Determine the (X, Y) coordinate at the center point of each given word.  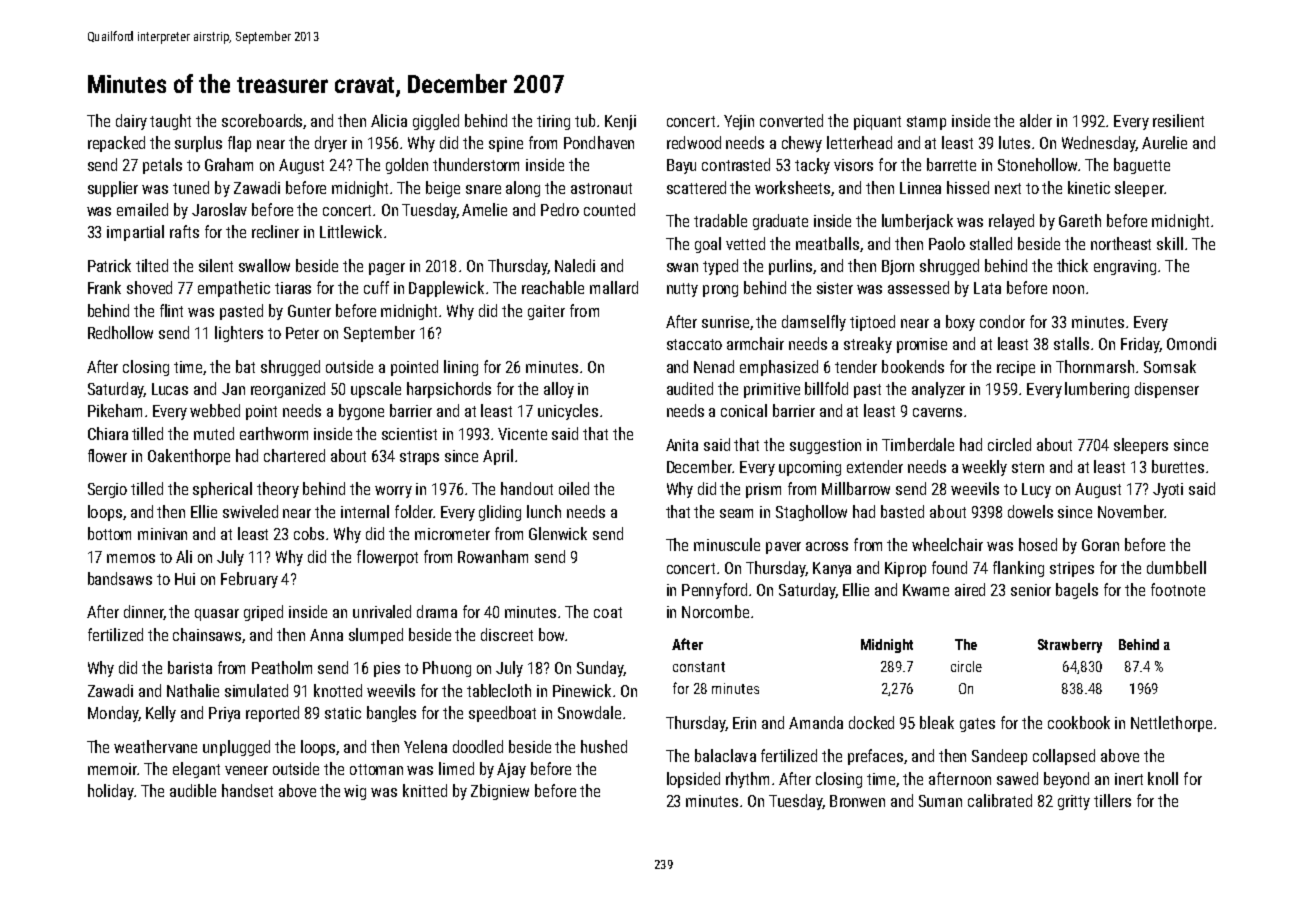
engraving (1125, 267)
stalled (991, 243)
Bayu (681, 166)
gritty (1074, 802)
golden (407, 166)
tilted (152, 265)
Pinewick (582, 690)
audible (193, 790)
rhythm (747, 780)
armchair (755, 343)
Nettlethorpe (1171, 724)
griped (263, 613)
